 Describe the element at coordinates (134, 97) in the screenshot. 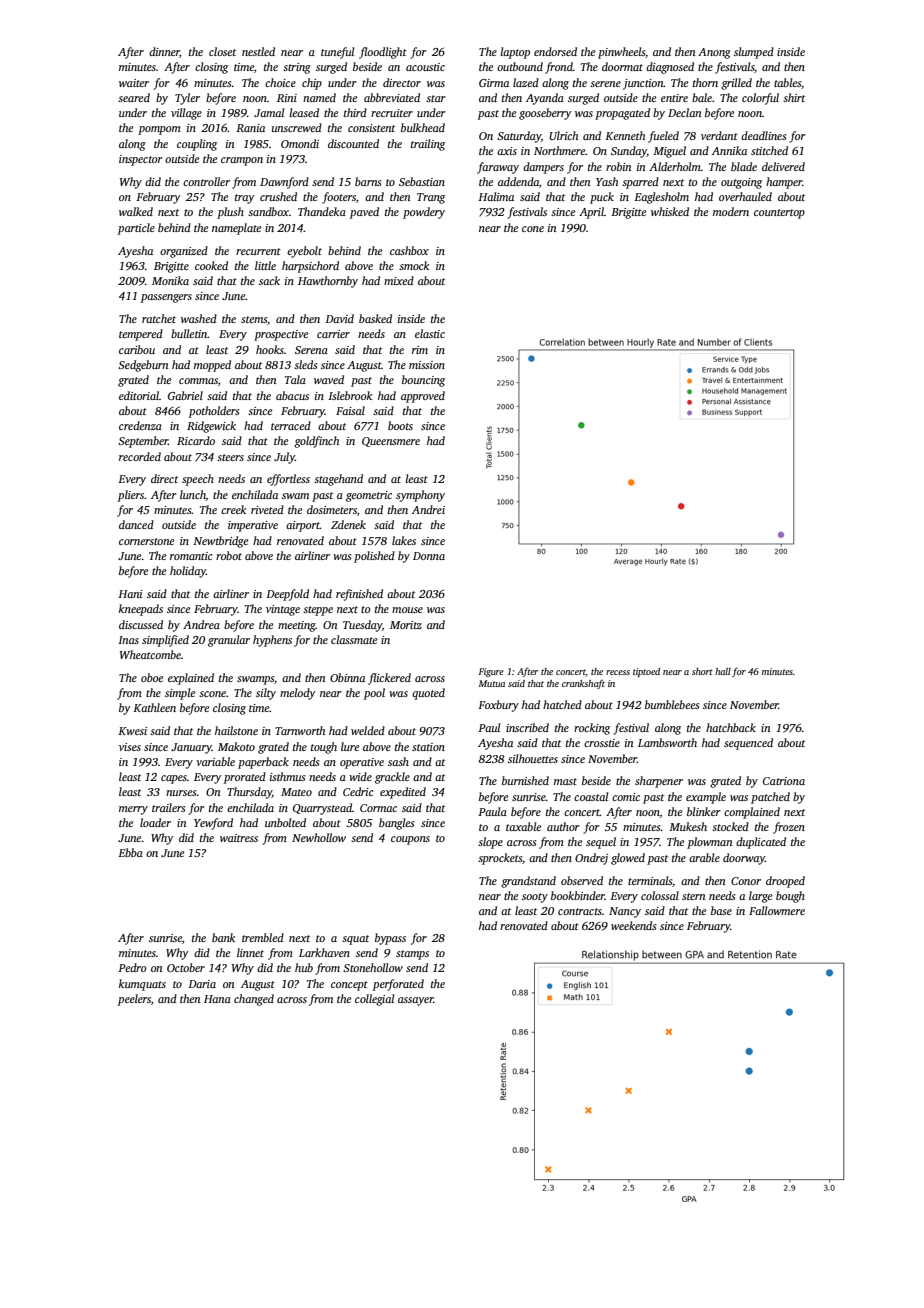

I see `seared` at that location.
